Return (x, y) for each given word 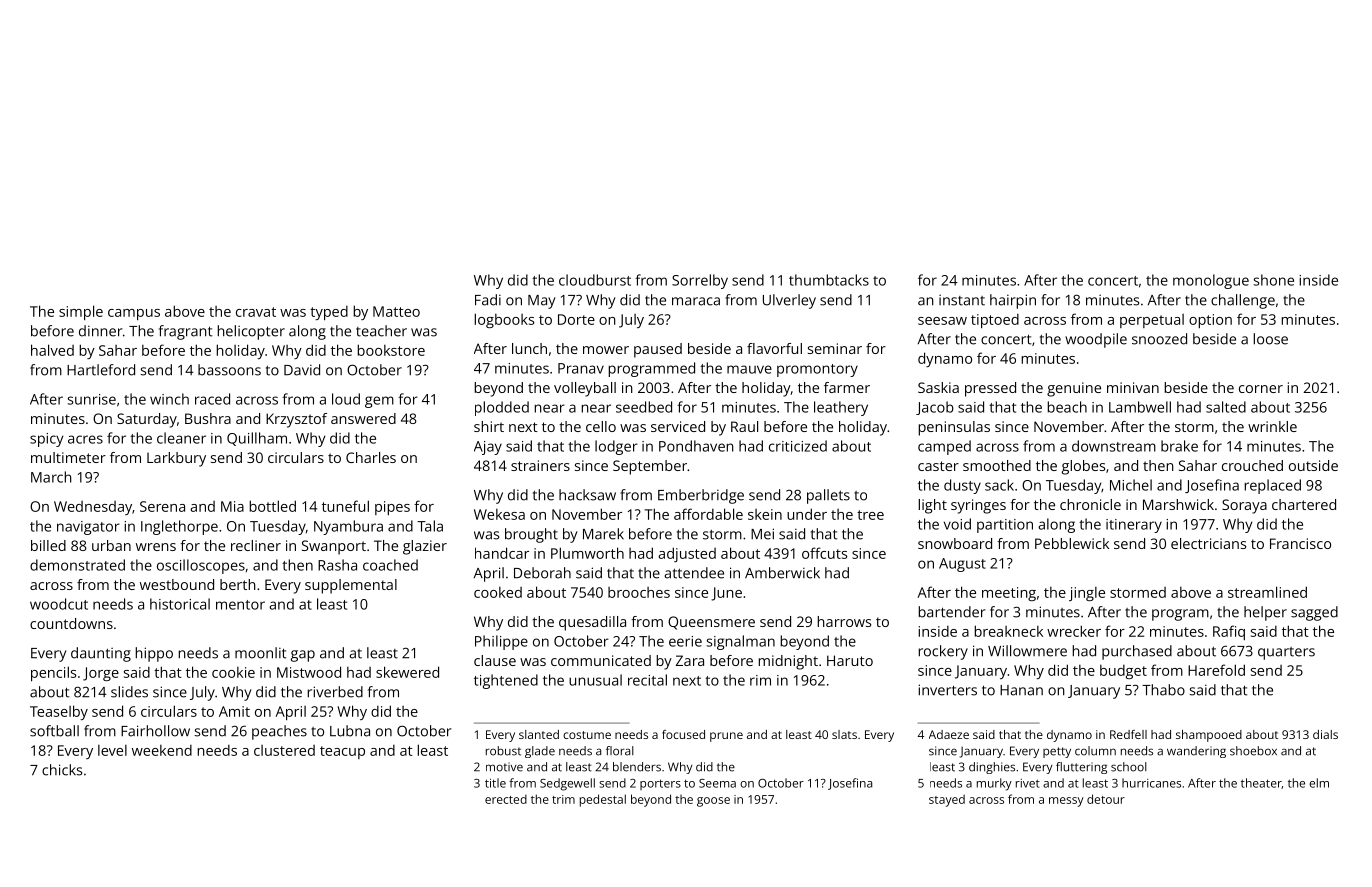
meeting (1009, 594)
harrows (844, 621)
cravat (256, 312)
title (495, 783)
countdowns (71, 623)
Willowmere (1027, 651)
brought (531, 535)
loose (1270, 339)
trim (563, 799)
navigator (88, 528)
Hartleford (101, 370)
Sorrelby (700, 281)
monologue (1211, 281)
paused (658, 350)
